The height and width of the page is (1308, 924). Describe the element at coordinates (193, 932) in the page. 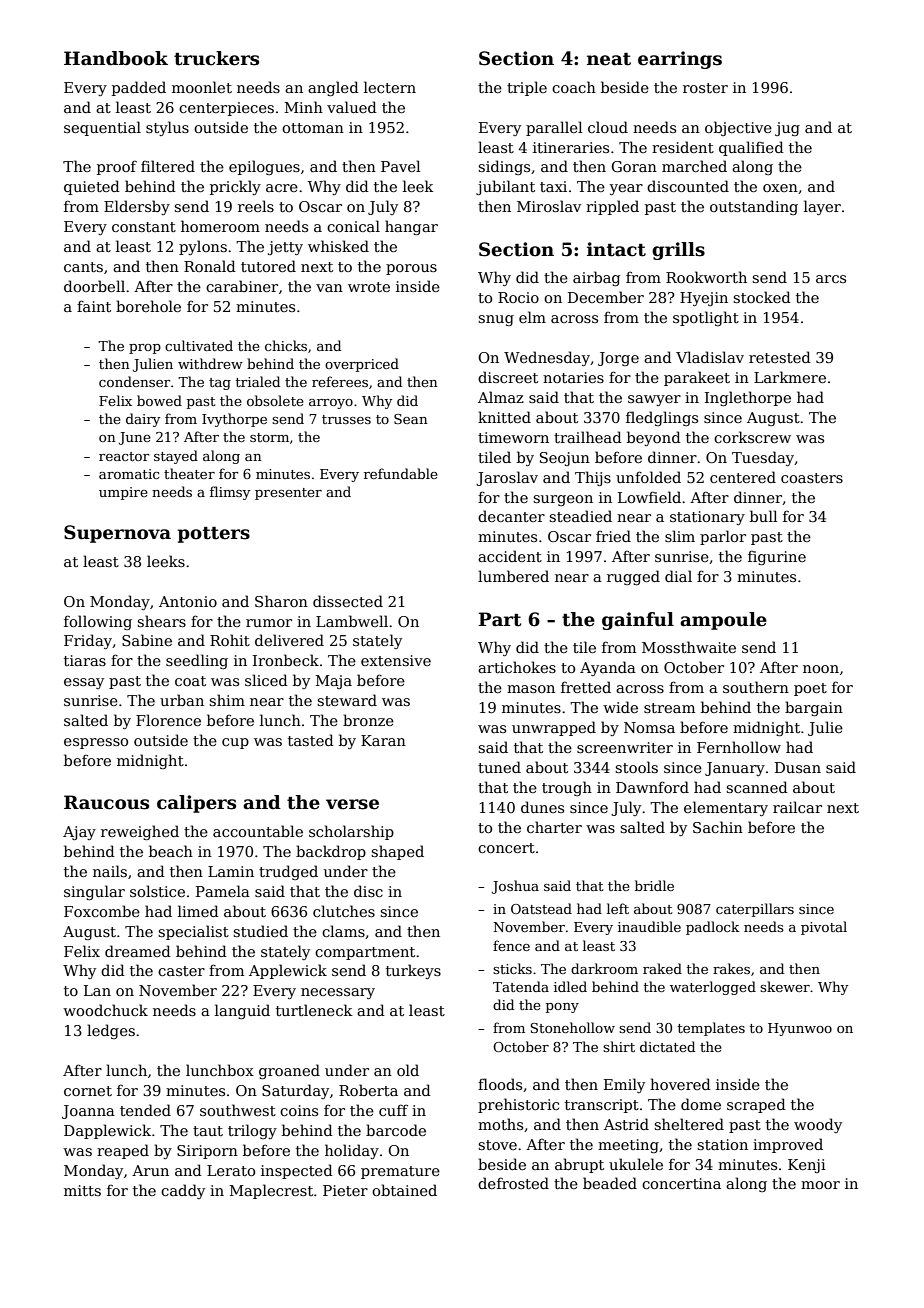

I see `specialist` at that location.
